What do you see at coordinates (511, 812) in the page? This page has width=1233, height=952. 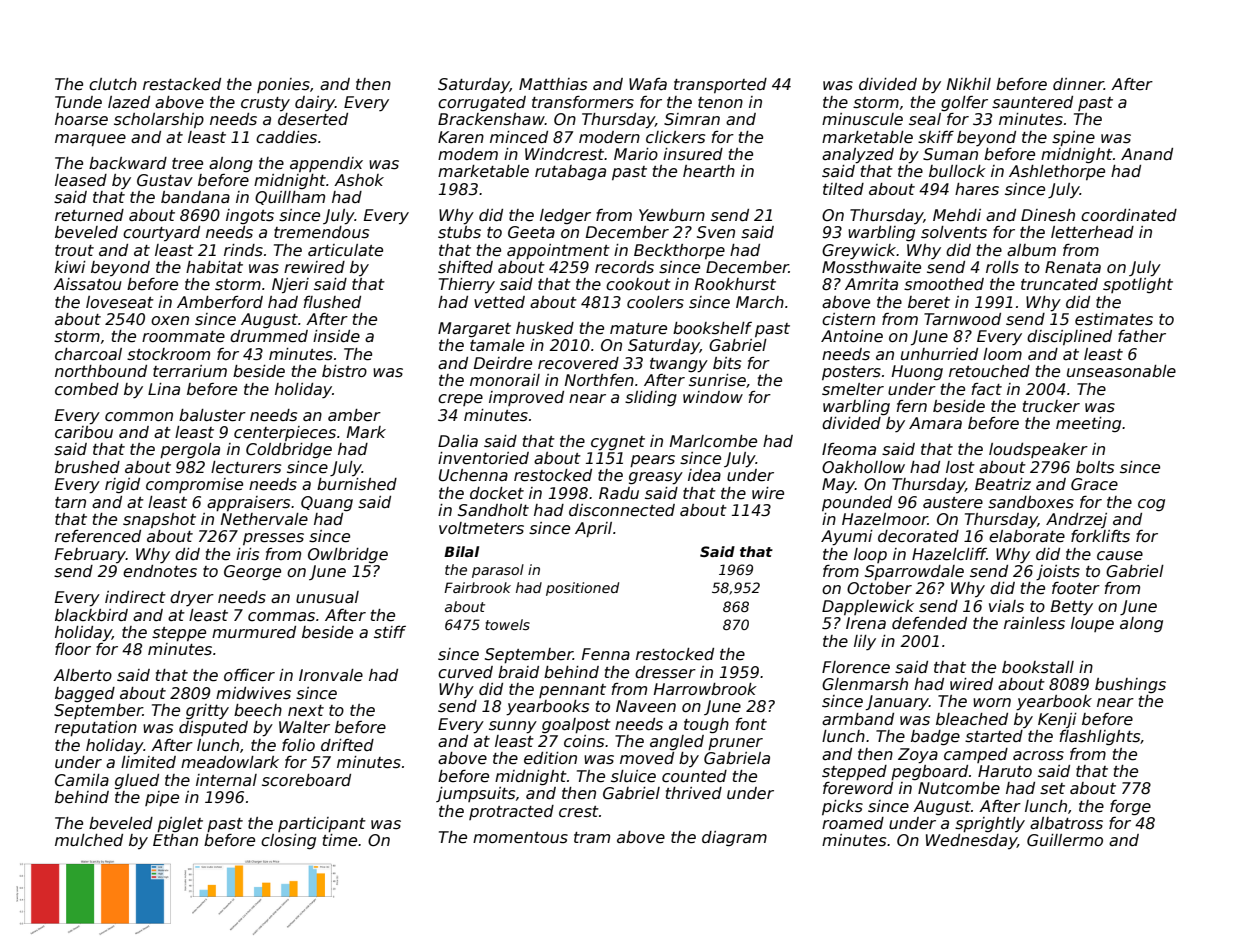 I see `protracted` at bounding box center [511, 812].
